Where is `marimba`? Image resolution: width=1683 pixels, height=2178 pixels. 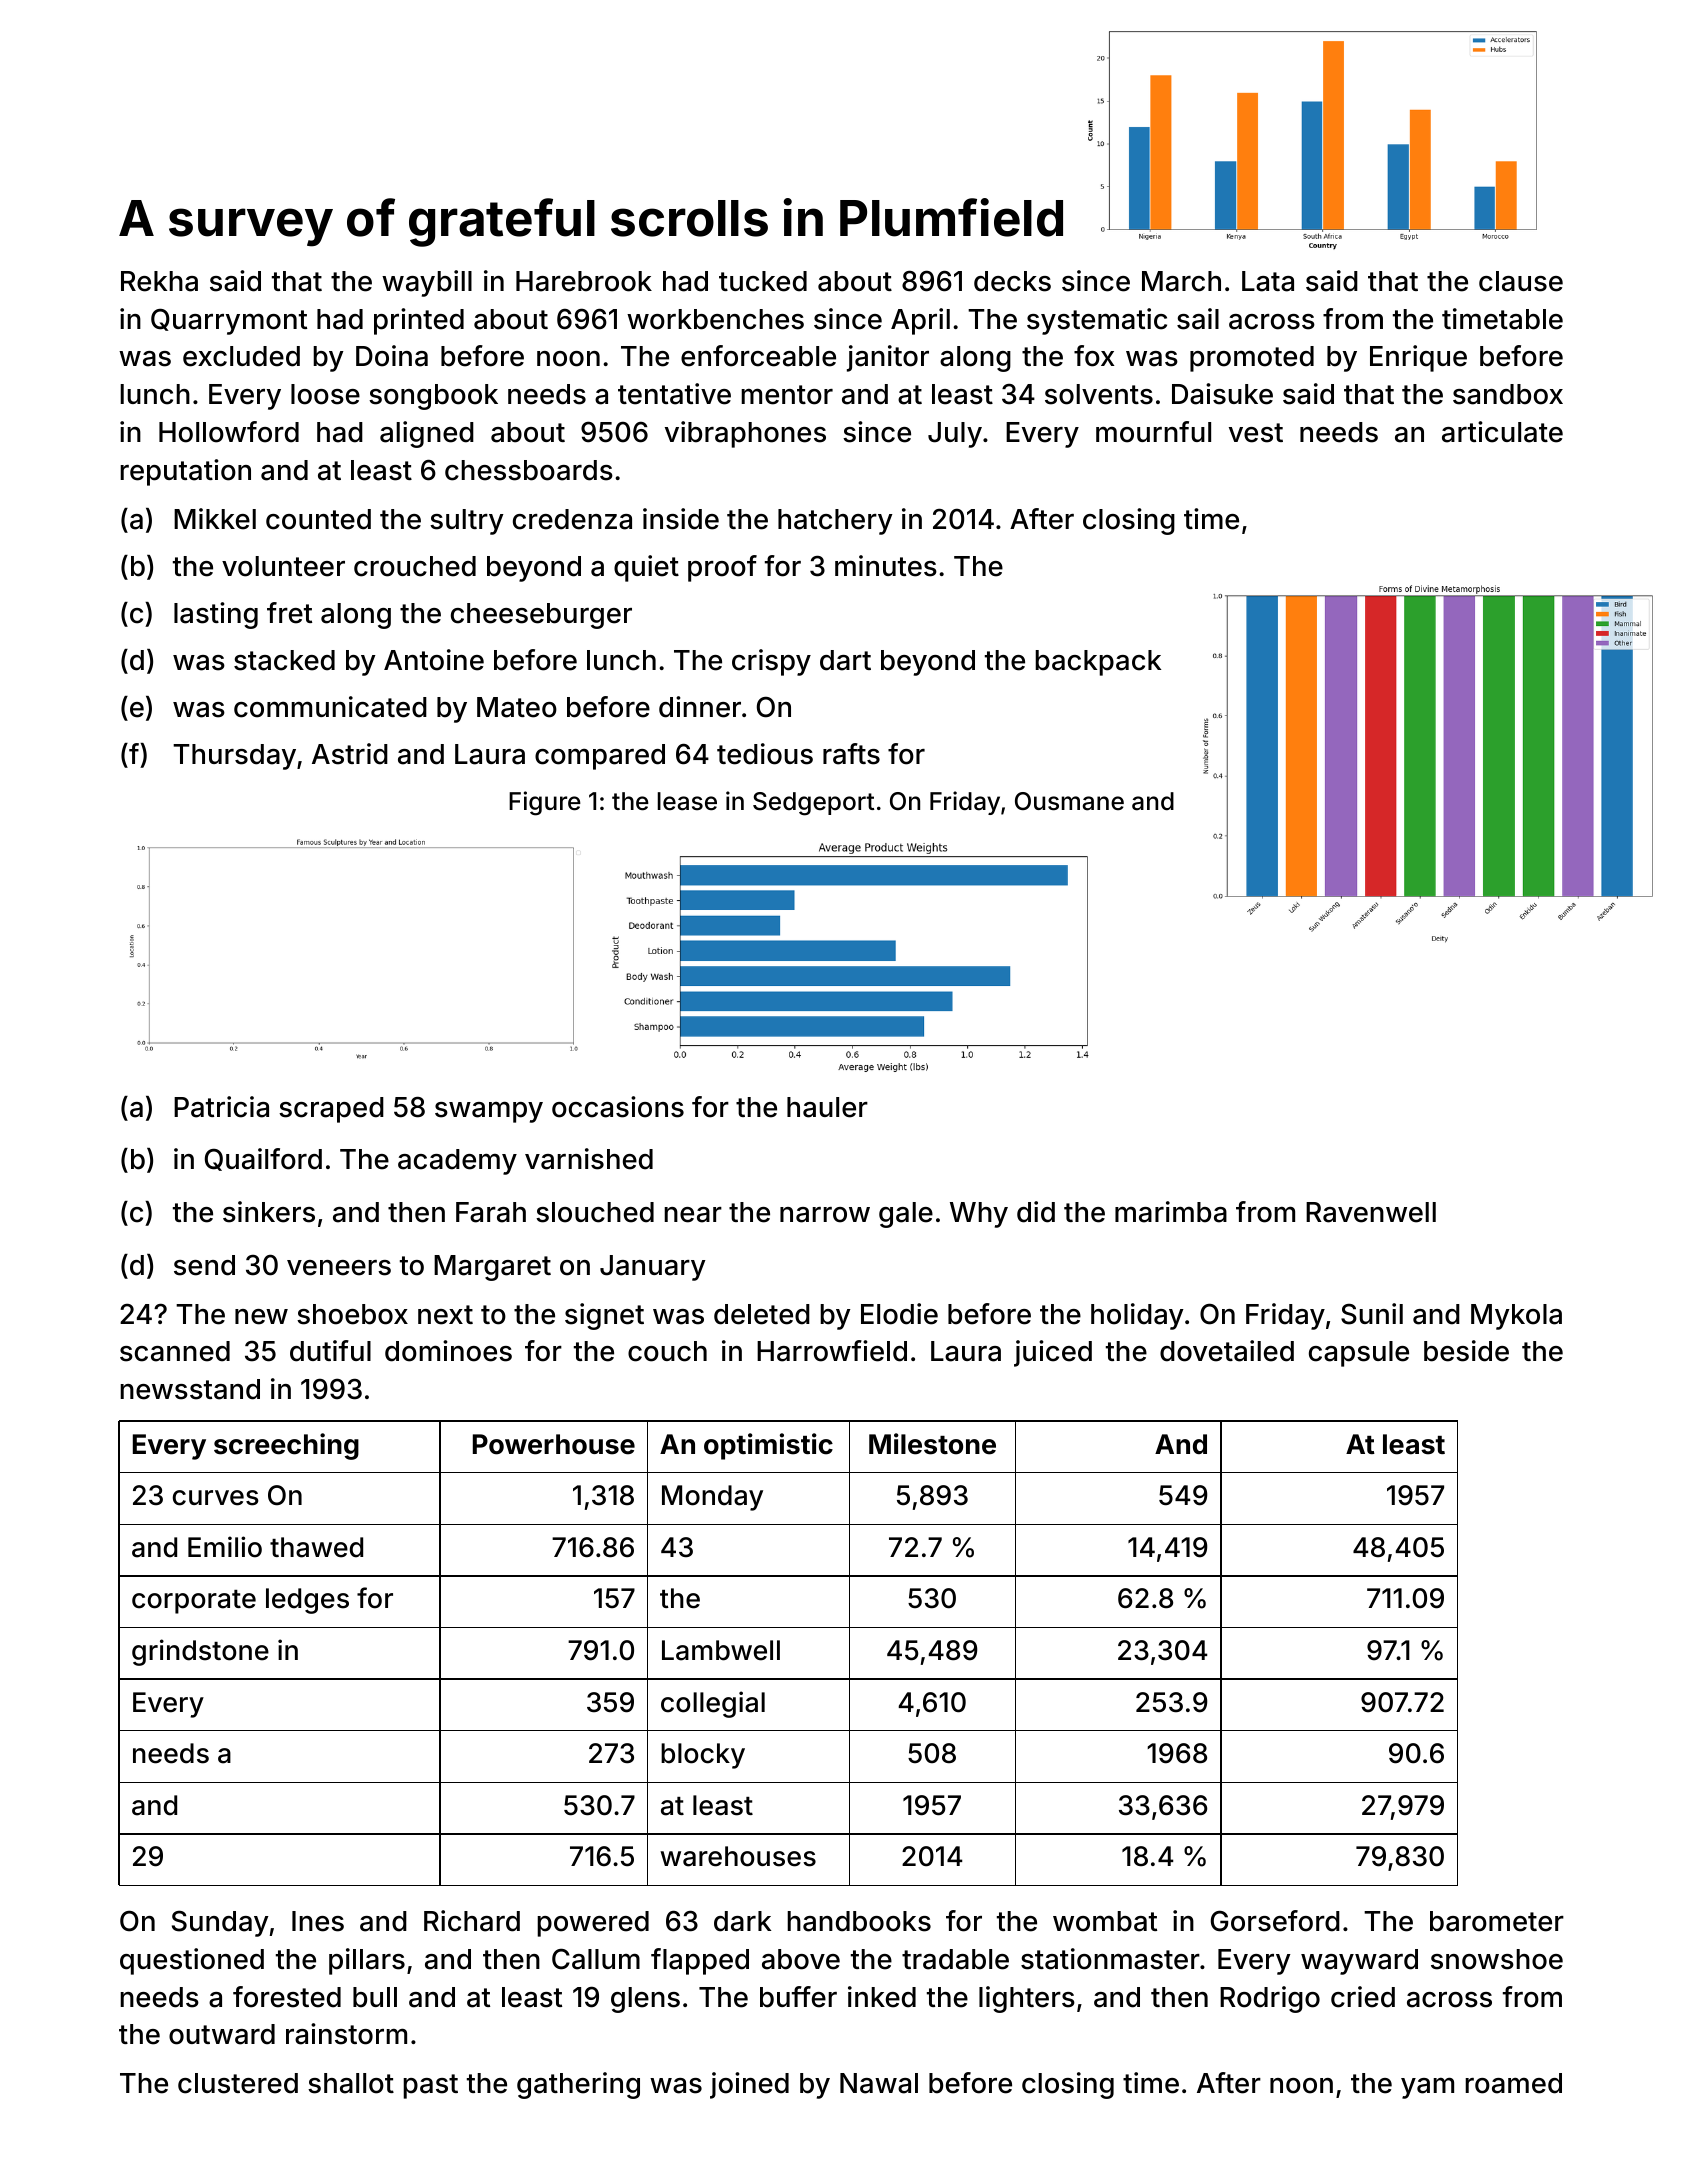
marimba is located at coordinates (1171, 1212).
